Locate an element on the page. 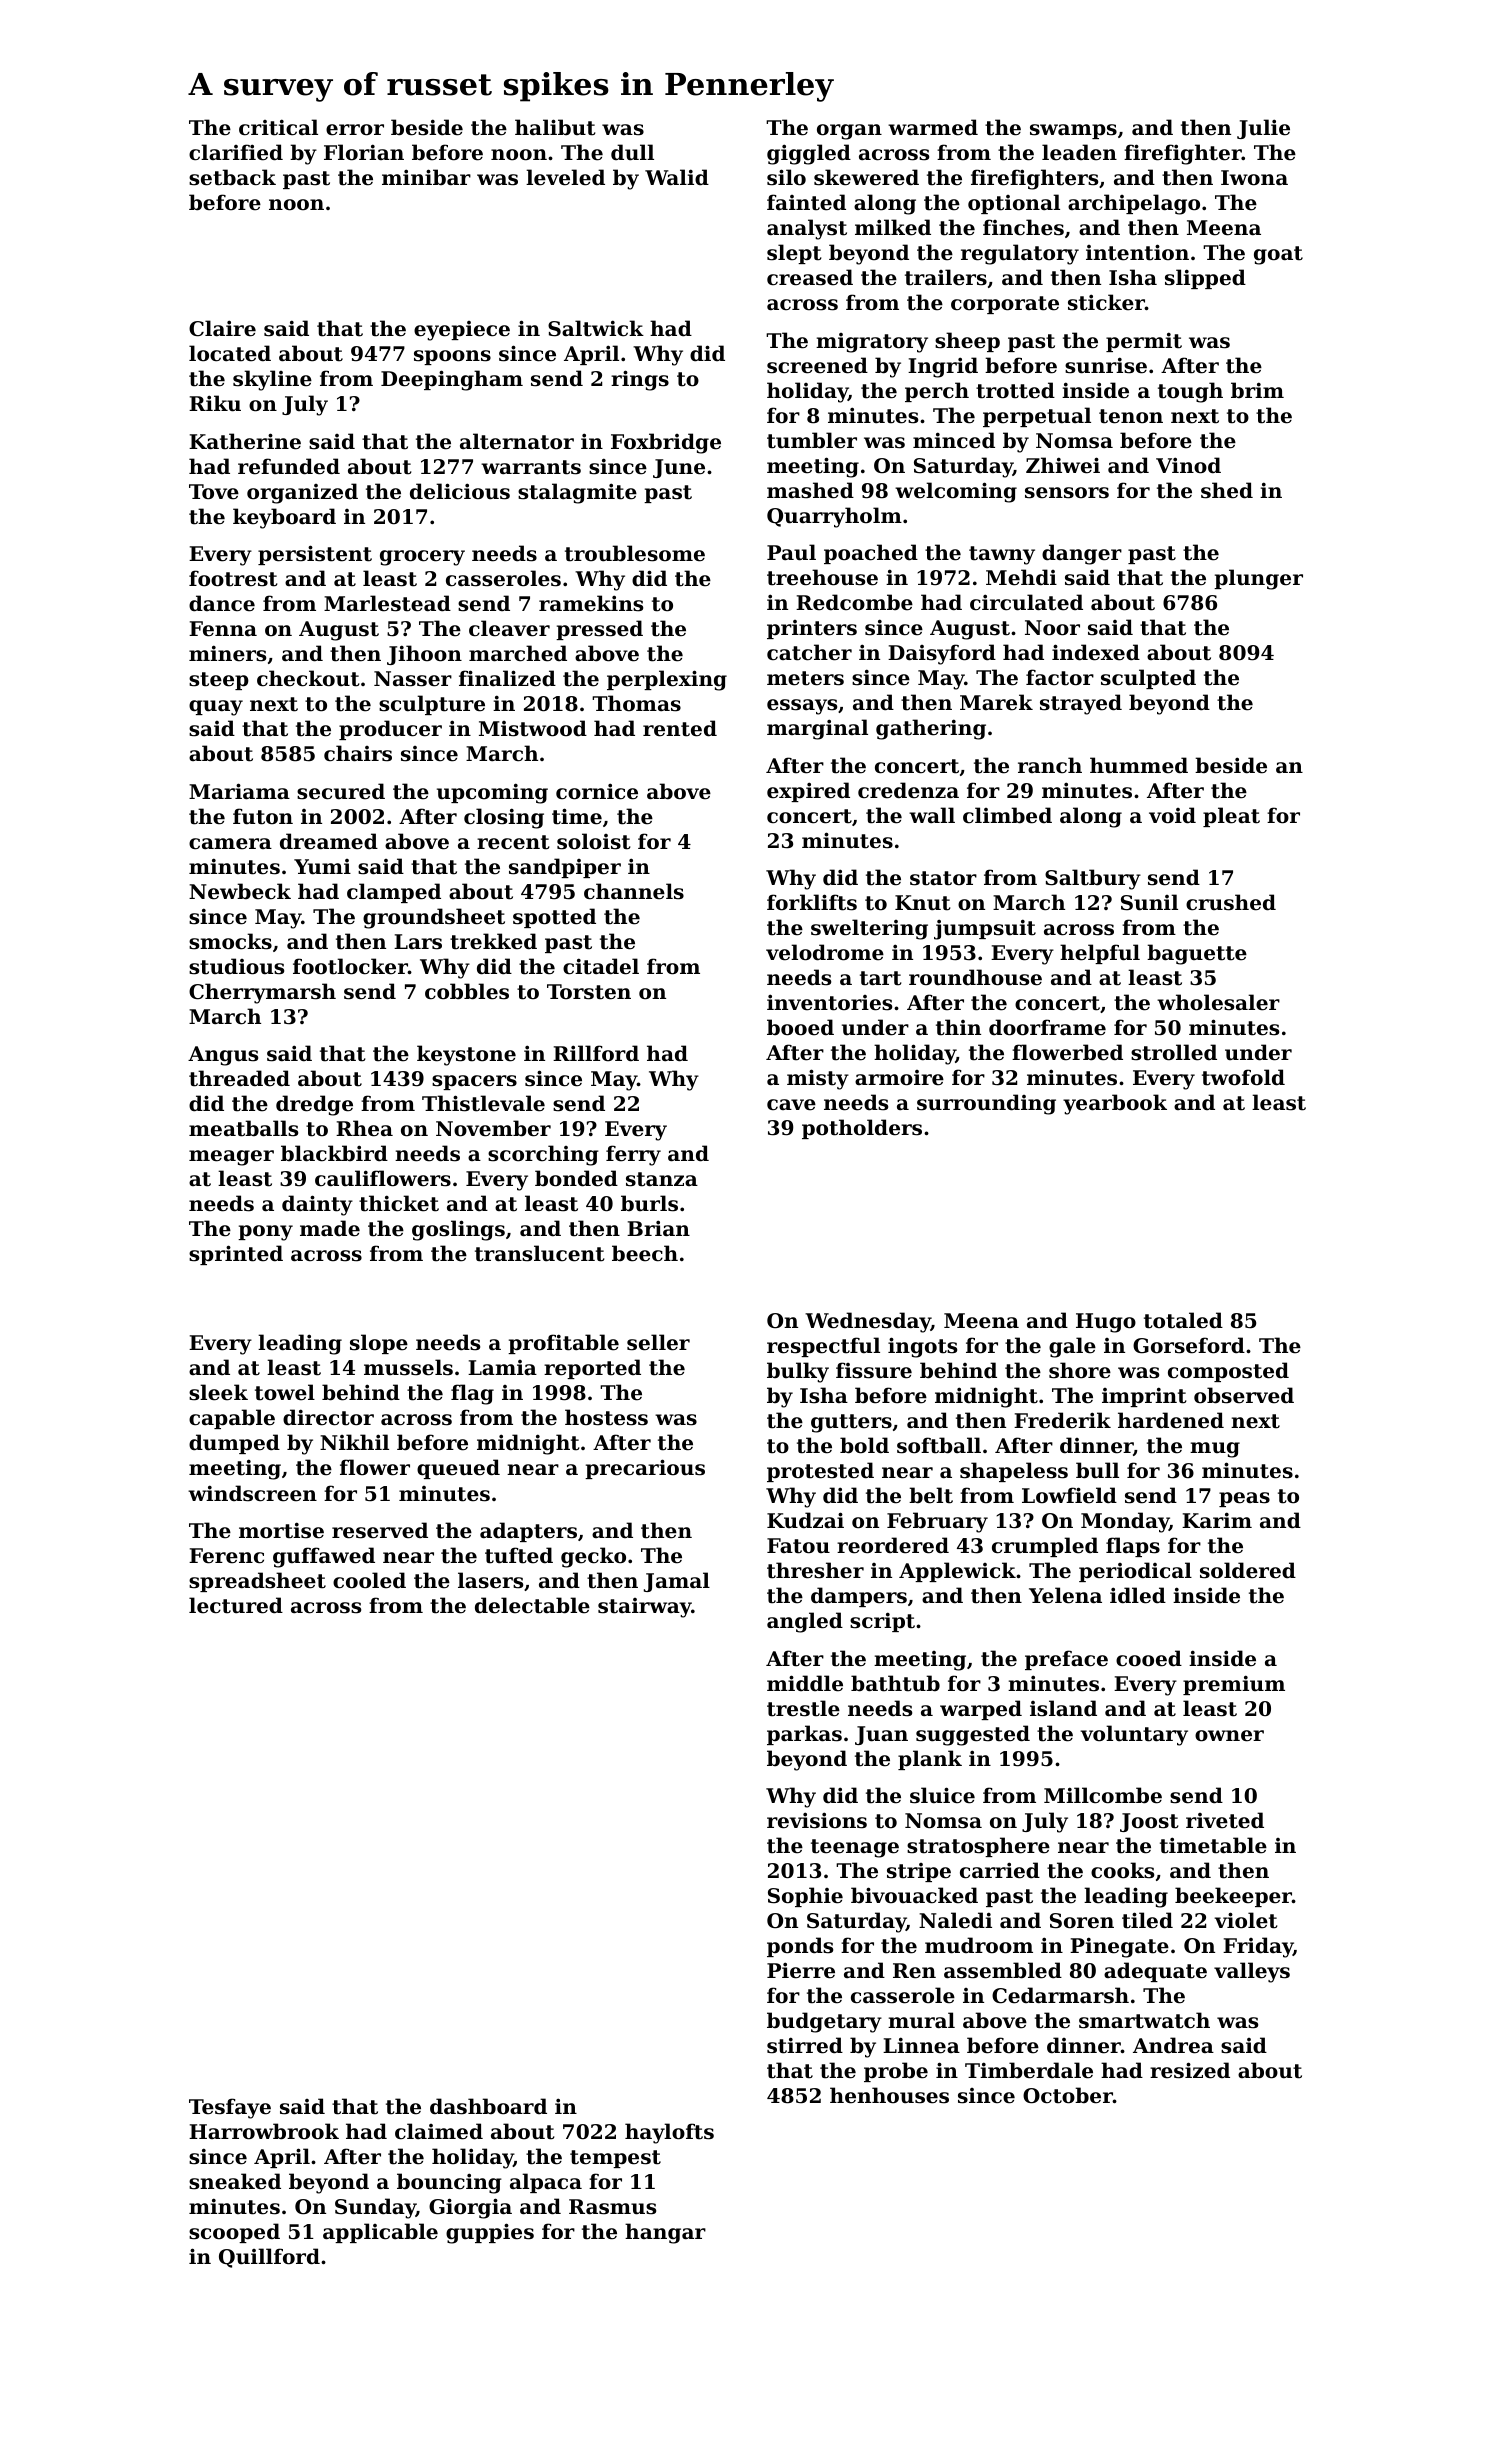 Image resolution: width=1496 pixels, height=2464 pixels. halibut is located at coordinates (555, 127).
